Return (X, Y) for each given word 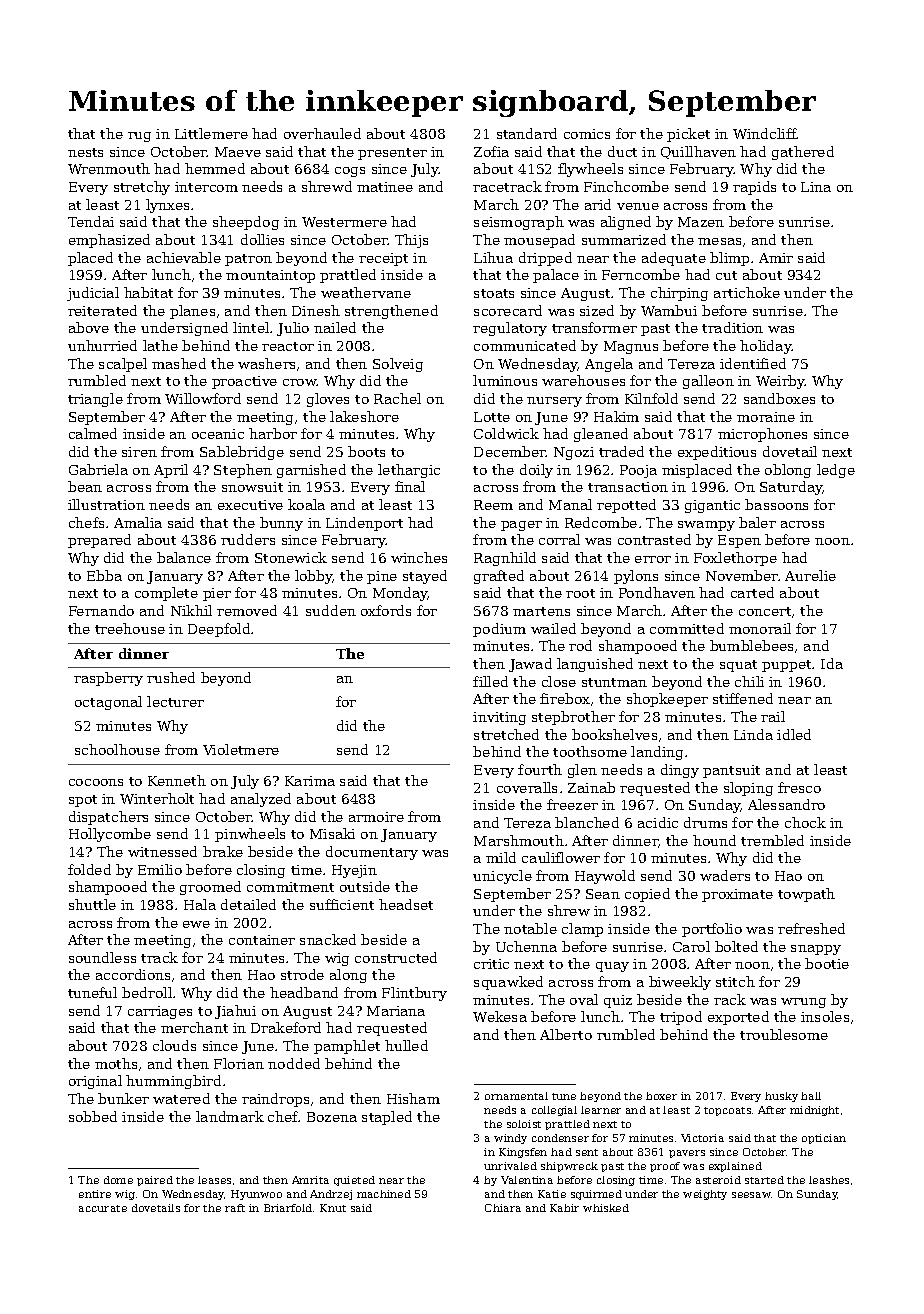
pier (217, 594)
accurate (103, 1208)
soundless (102, 957)
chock (805, 822)
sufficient (342, 904)
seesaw (751, 1195)
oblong (788, 471)
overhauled (322, 133)
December (510, 451)
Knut (333, 1208)
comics (587, 134)
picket (688, 135)
